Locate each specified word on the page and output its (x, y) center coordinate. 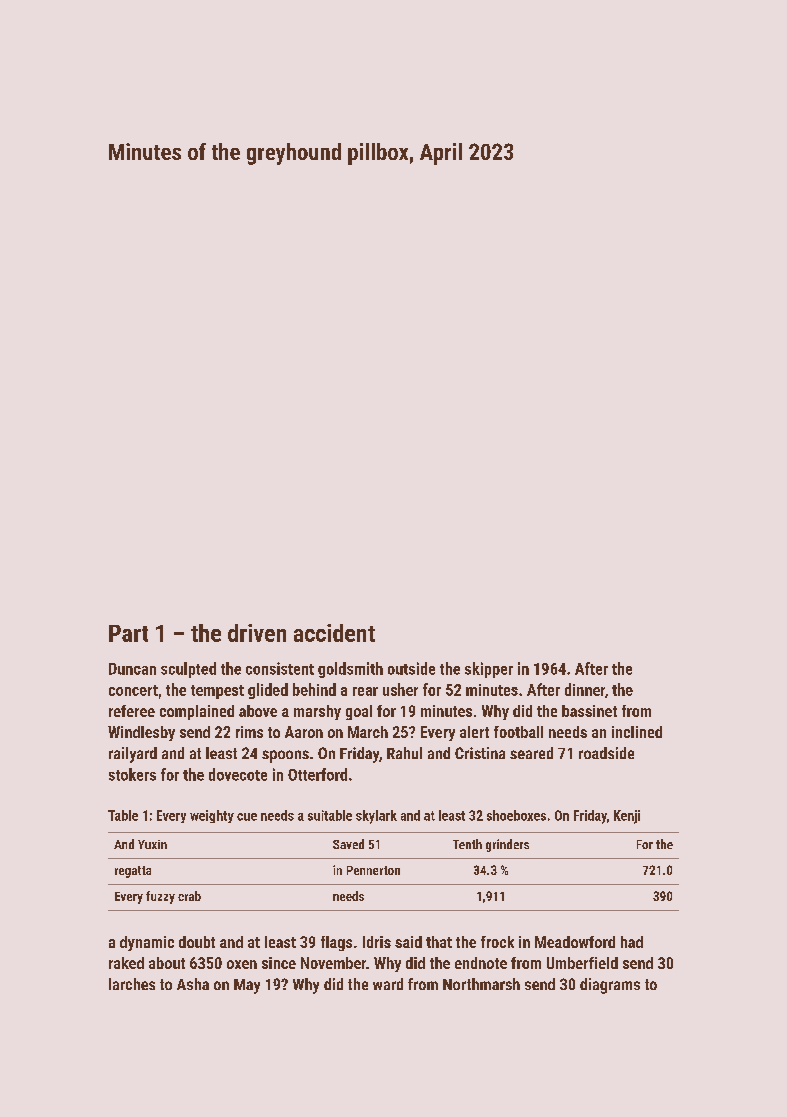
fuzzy (160, 897)
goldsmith (350, 670)
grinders (507, 845)
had (632, 942)
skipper (489, 670)
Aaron (304, 732)
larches (132, 984)
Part (128, 633)
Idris (377, 942)
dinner (585, 689)
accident (334, 633)
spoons (285, 756)
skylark (376, 817)
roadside (606, 753)
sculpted (188, 670)
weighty (212, 816)
